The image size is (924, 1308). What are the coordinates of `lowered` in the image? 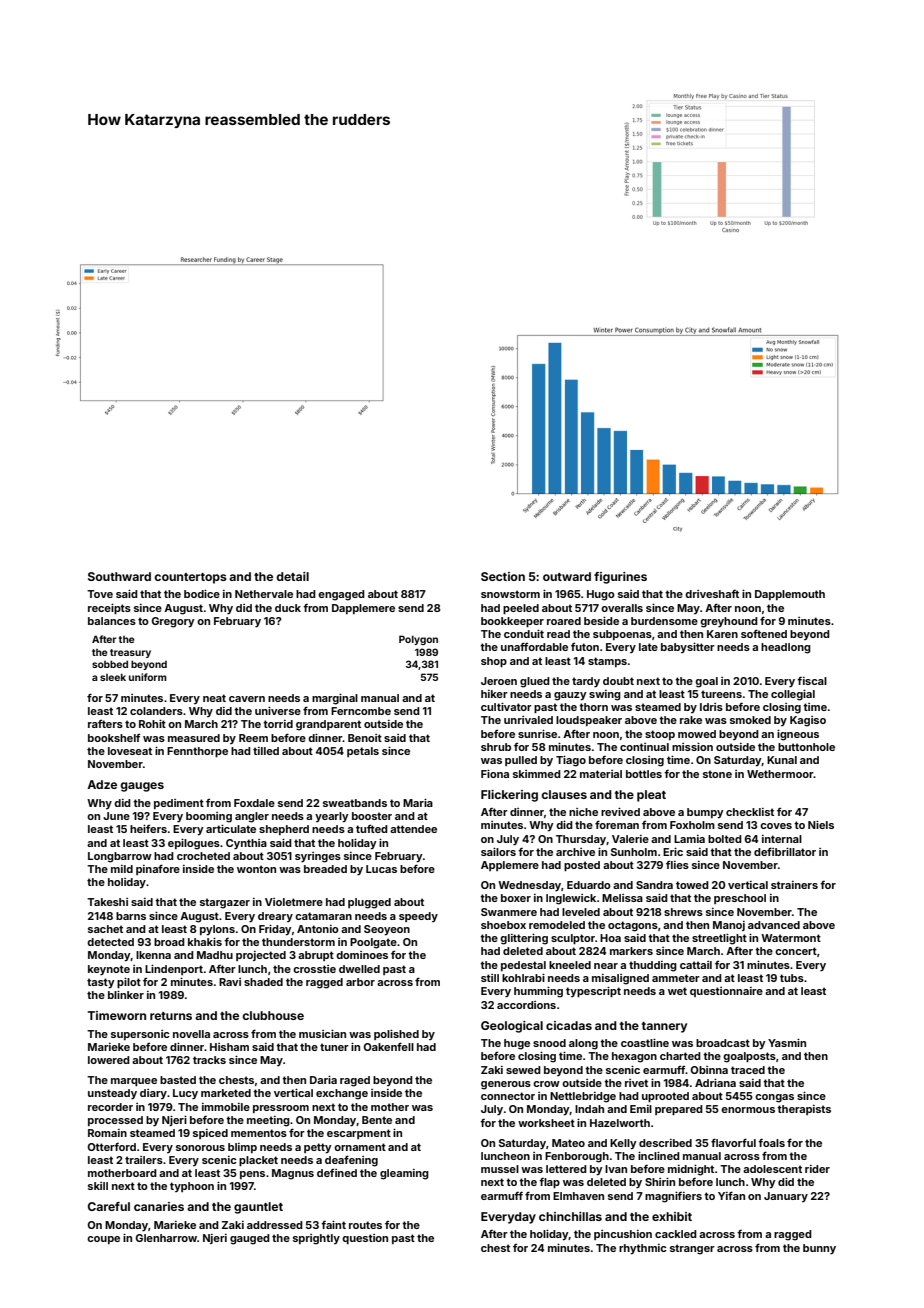 It's located at (109, 1060).
